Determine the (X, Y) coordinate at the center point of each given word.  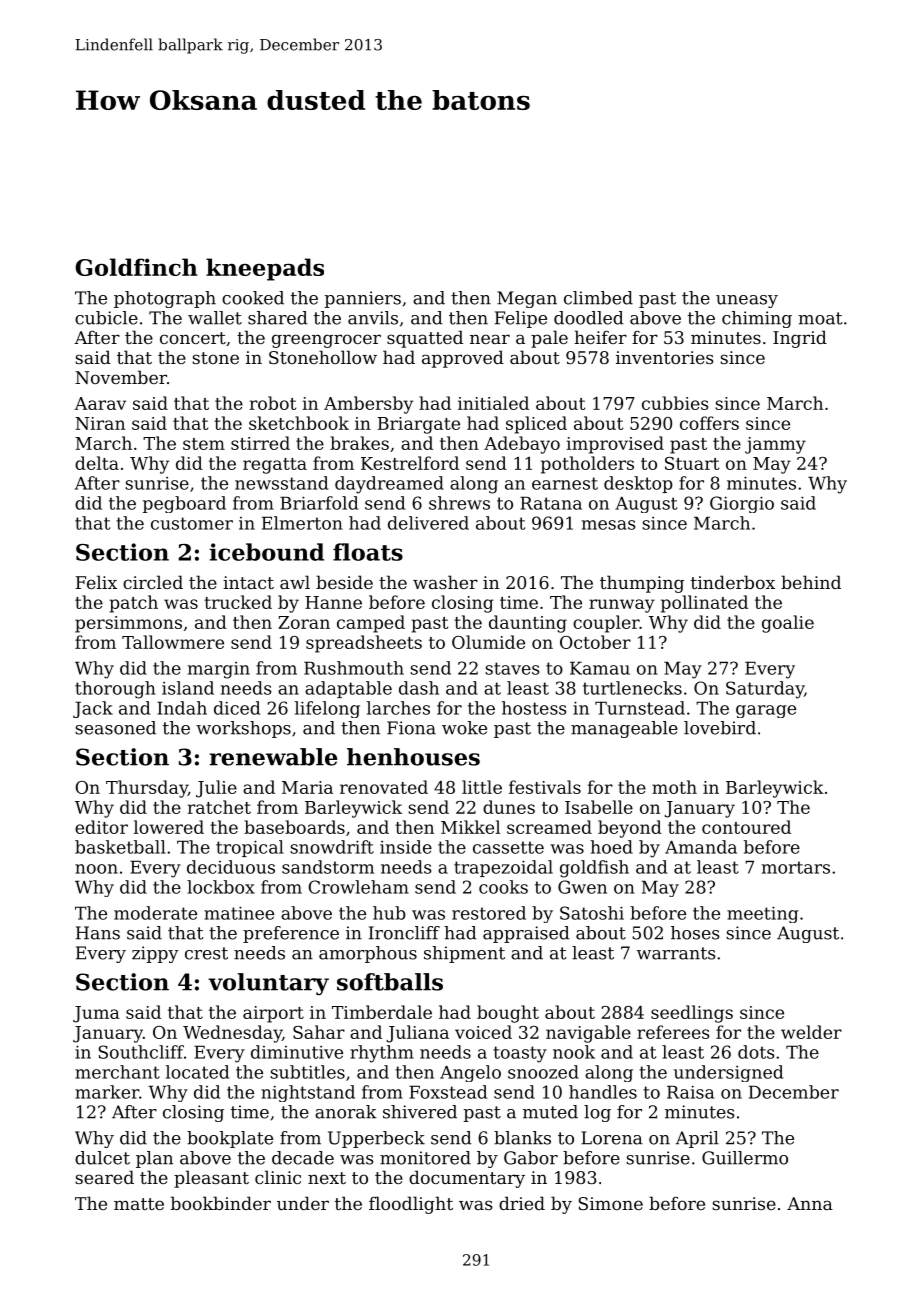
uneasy (747, 301)
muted (550, 1112)
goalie (788, 624)
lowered (169, 827)
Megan (527, 299)
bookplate (230, 1139)
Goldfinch (136, 267)
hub (389, 913)
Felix (96, 582)
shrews (459, 503)
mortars (796, 867)
